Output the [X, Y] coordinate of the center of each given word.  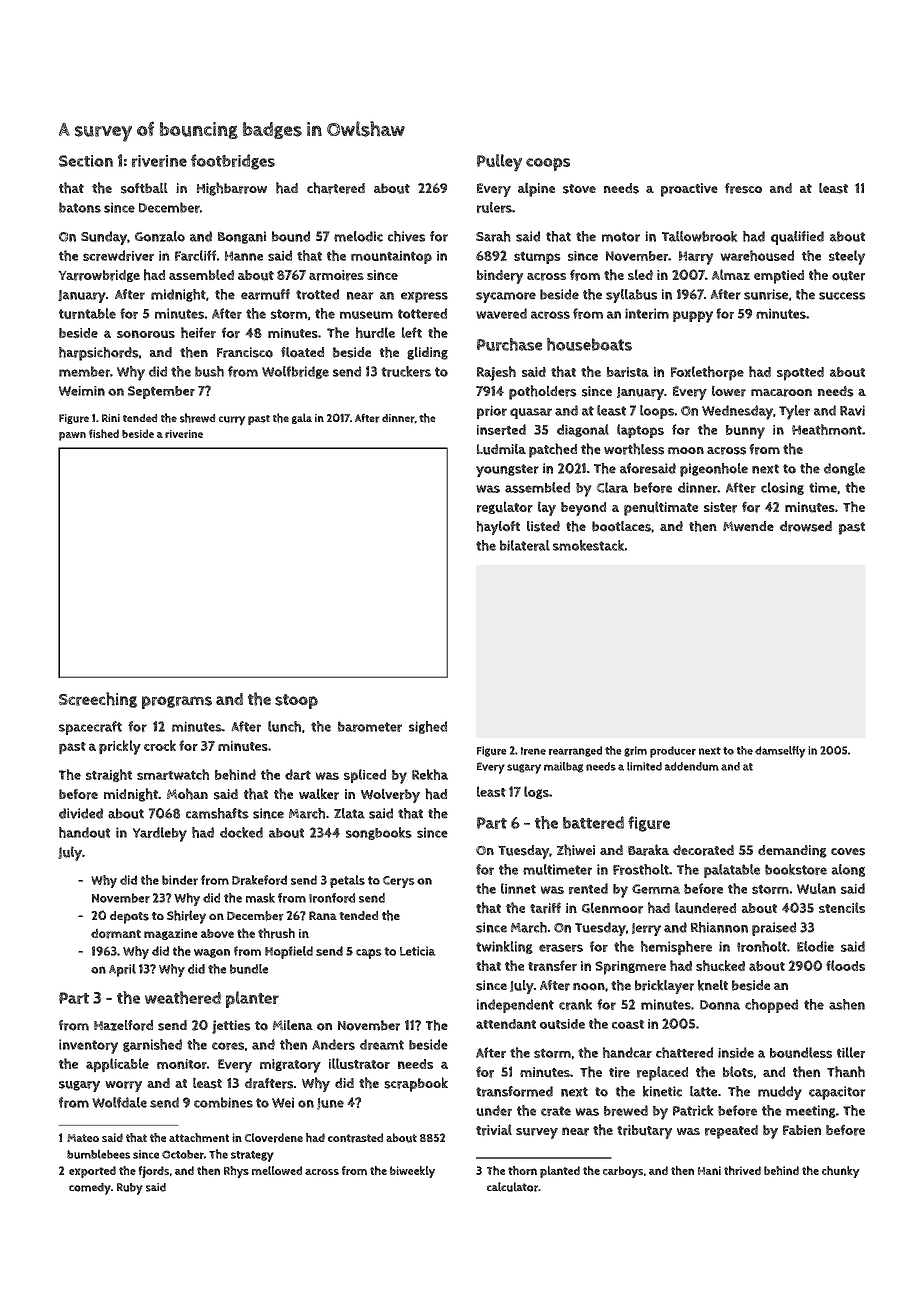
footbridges [233, 162]
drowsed [806, 526]
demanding [792, 851]
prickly [120, 747]
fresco [743, 188]
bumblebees [98, 1154]
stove [579, 189]
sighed [428, 727]
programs [177, 702]
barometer [370, 726]
